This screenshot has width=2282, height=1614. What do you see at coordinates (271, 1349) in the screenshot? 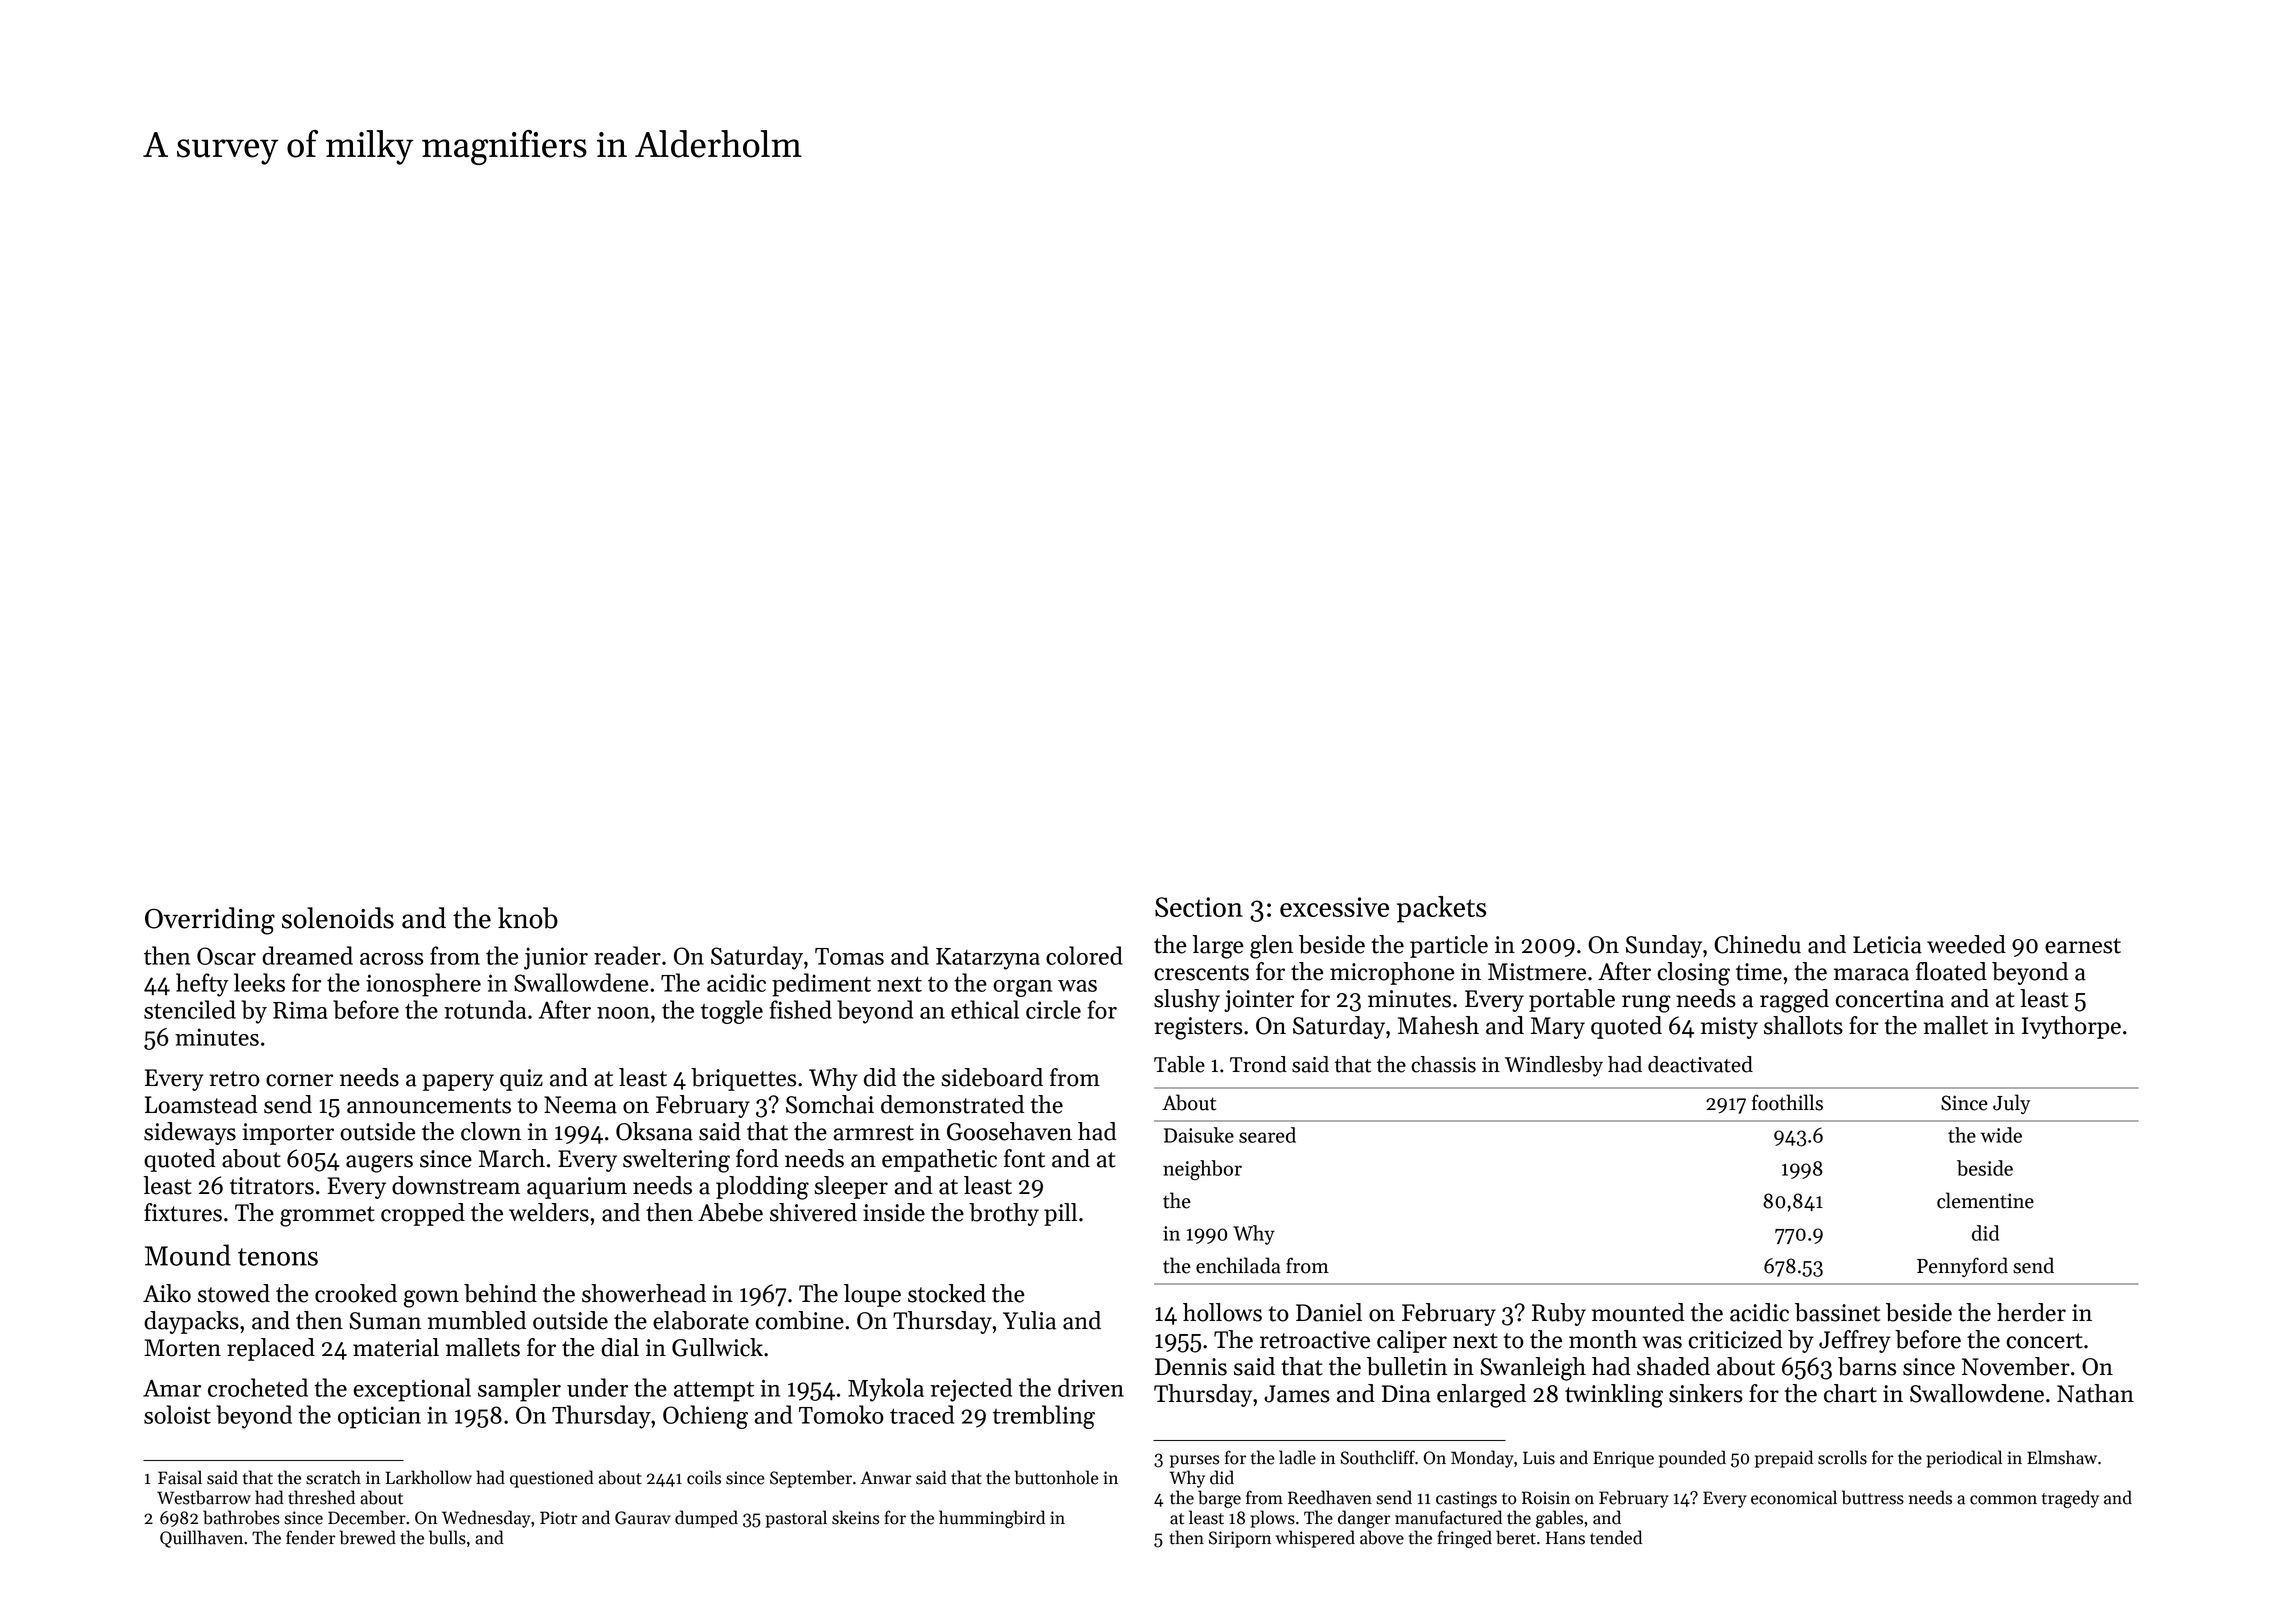
I see `replaced` at bounding box center [271, 1349].
